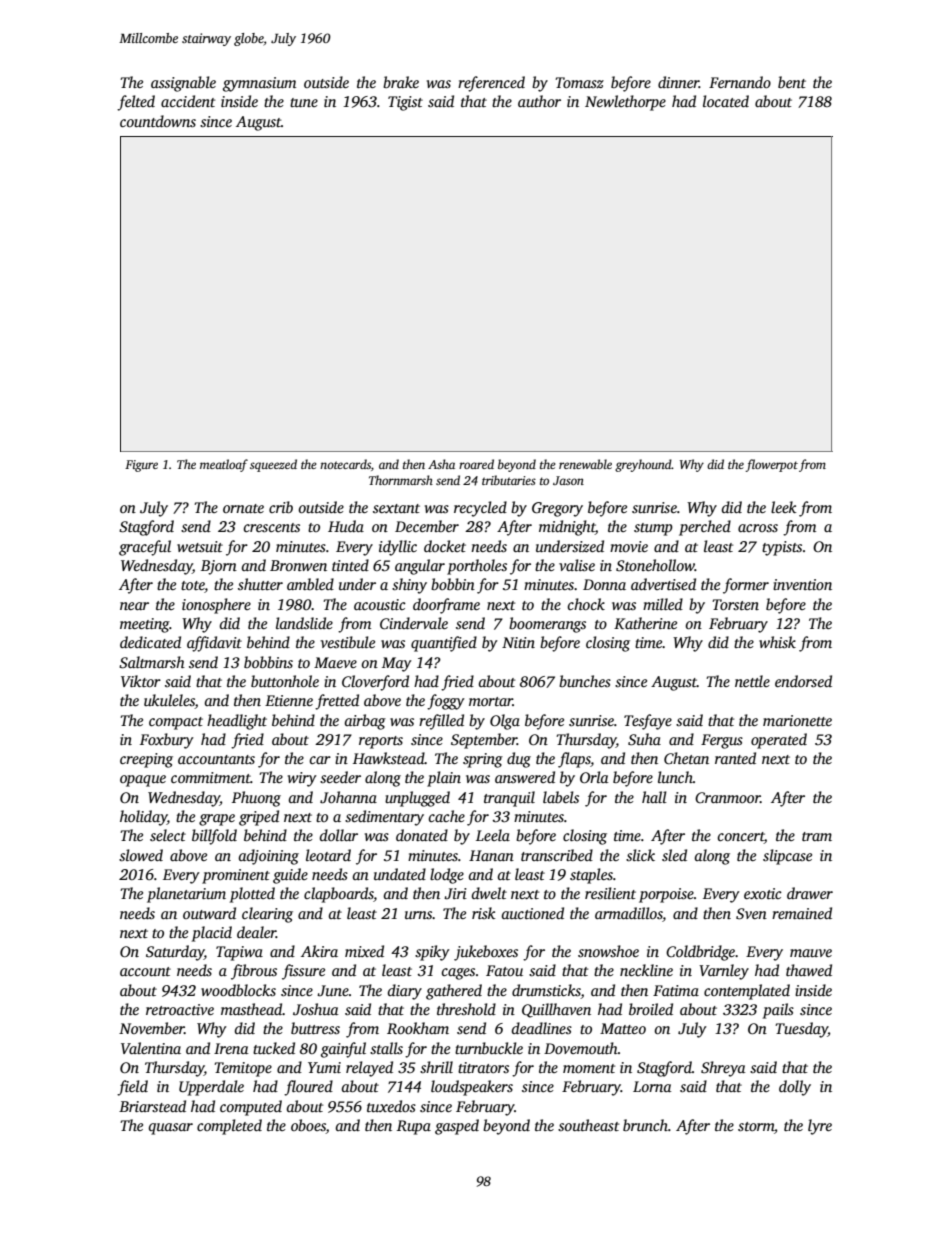 The width and height of the document is (952, 1233). Describe the element at coordinates (539, 101) in the document. I see `author` at that location.
